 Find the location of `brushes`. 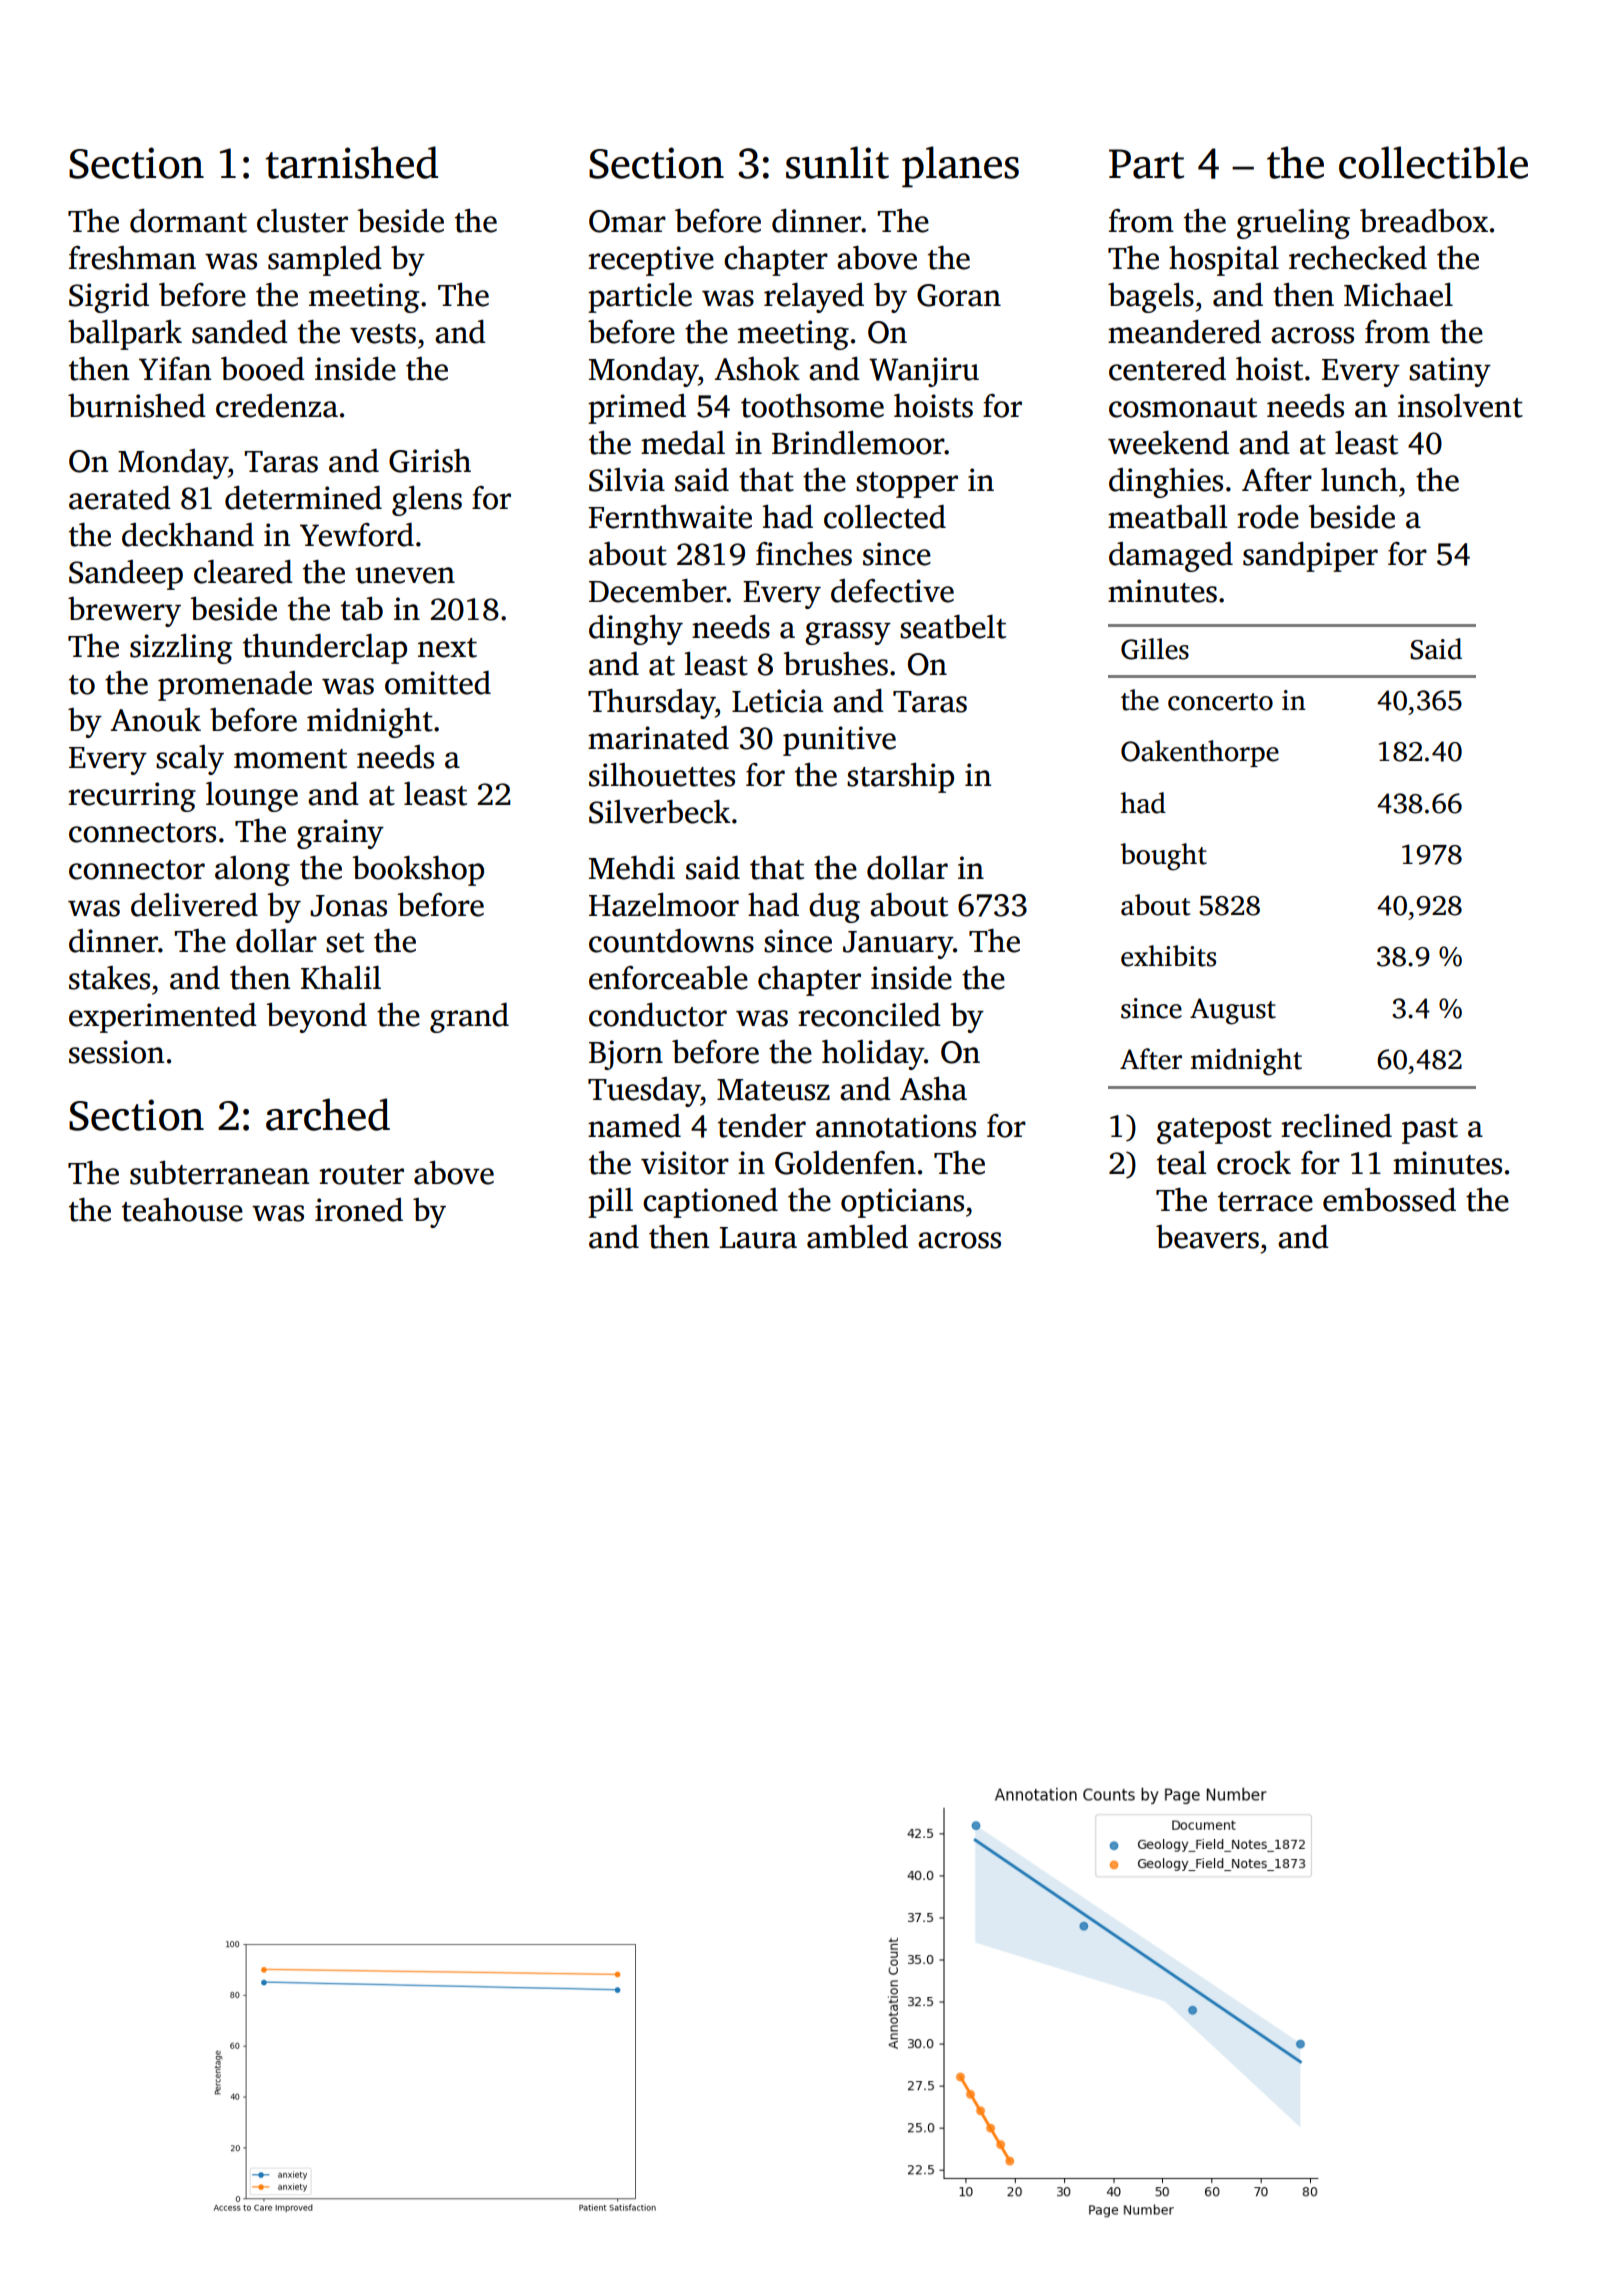

brushes is located at coordinates (835, 664).
